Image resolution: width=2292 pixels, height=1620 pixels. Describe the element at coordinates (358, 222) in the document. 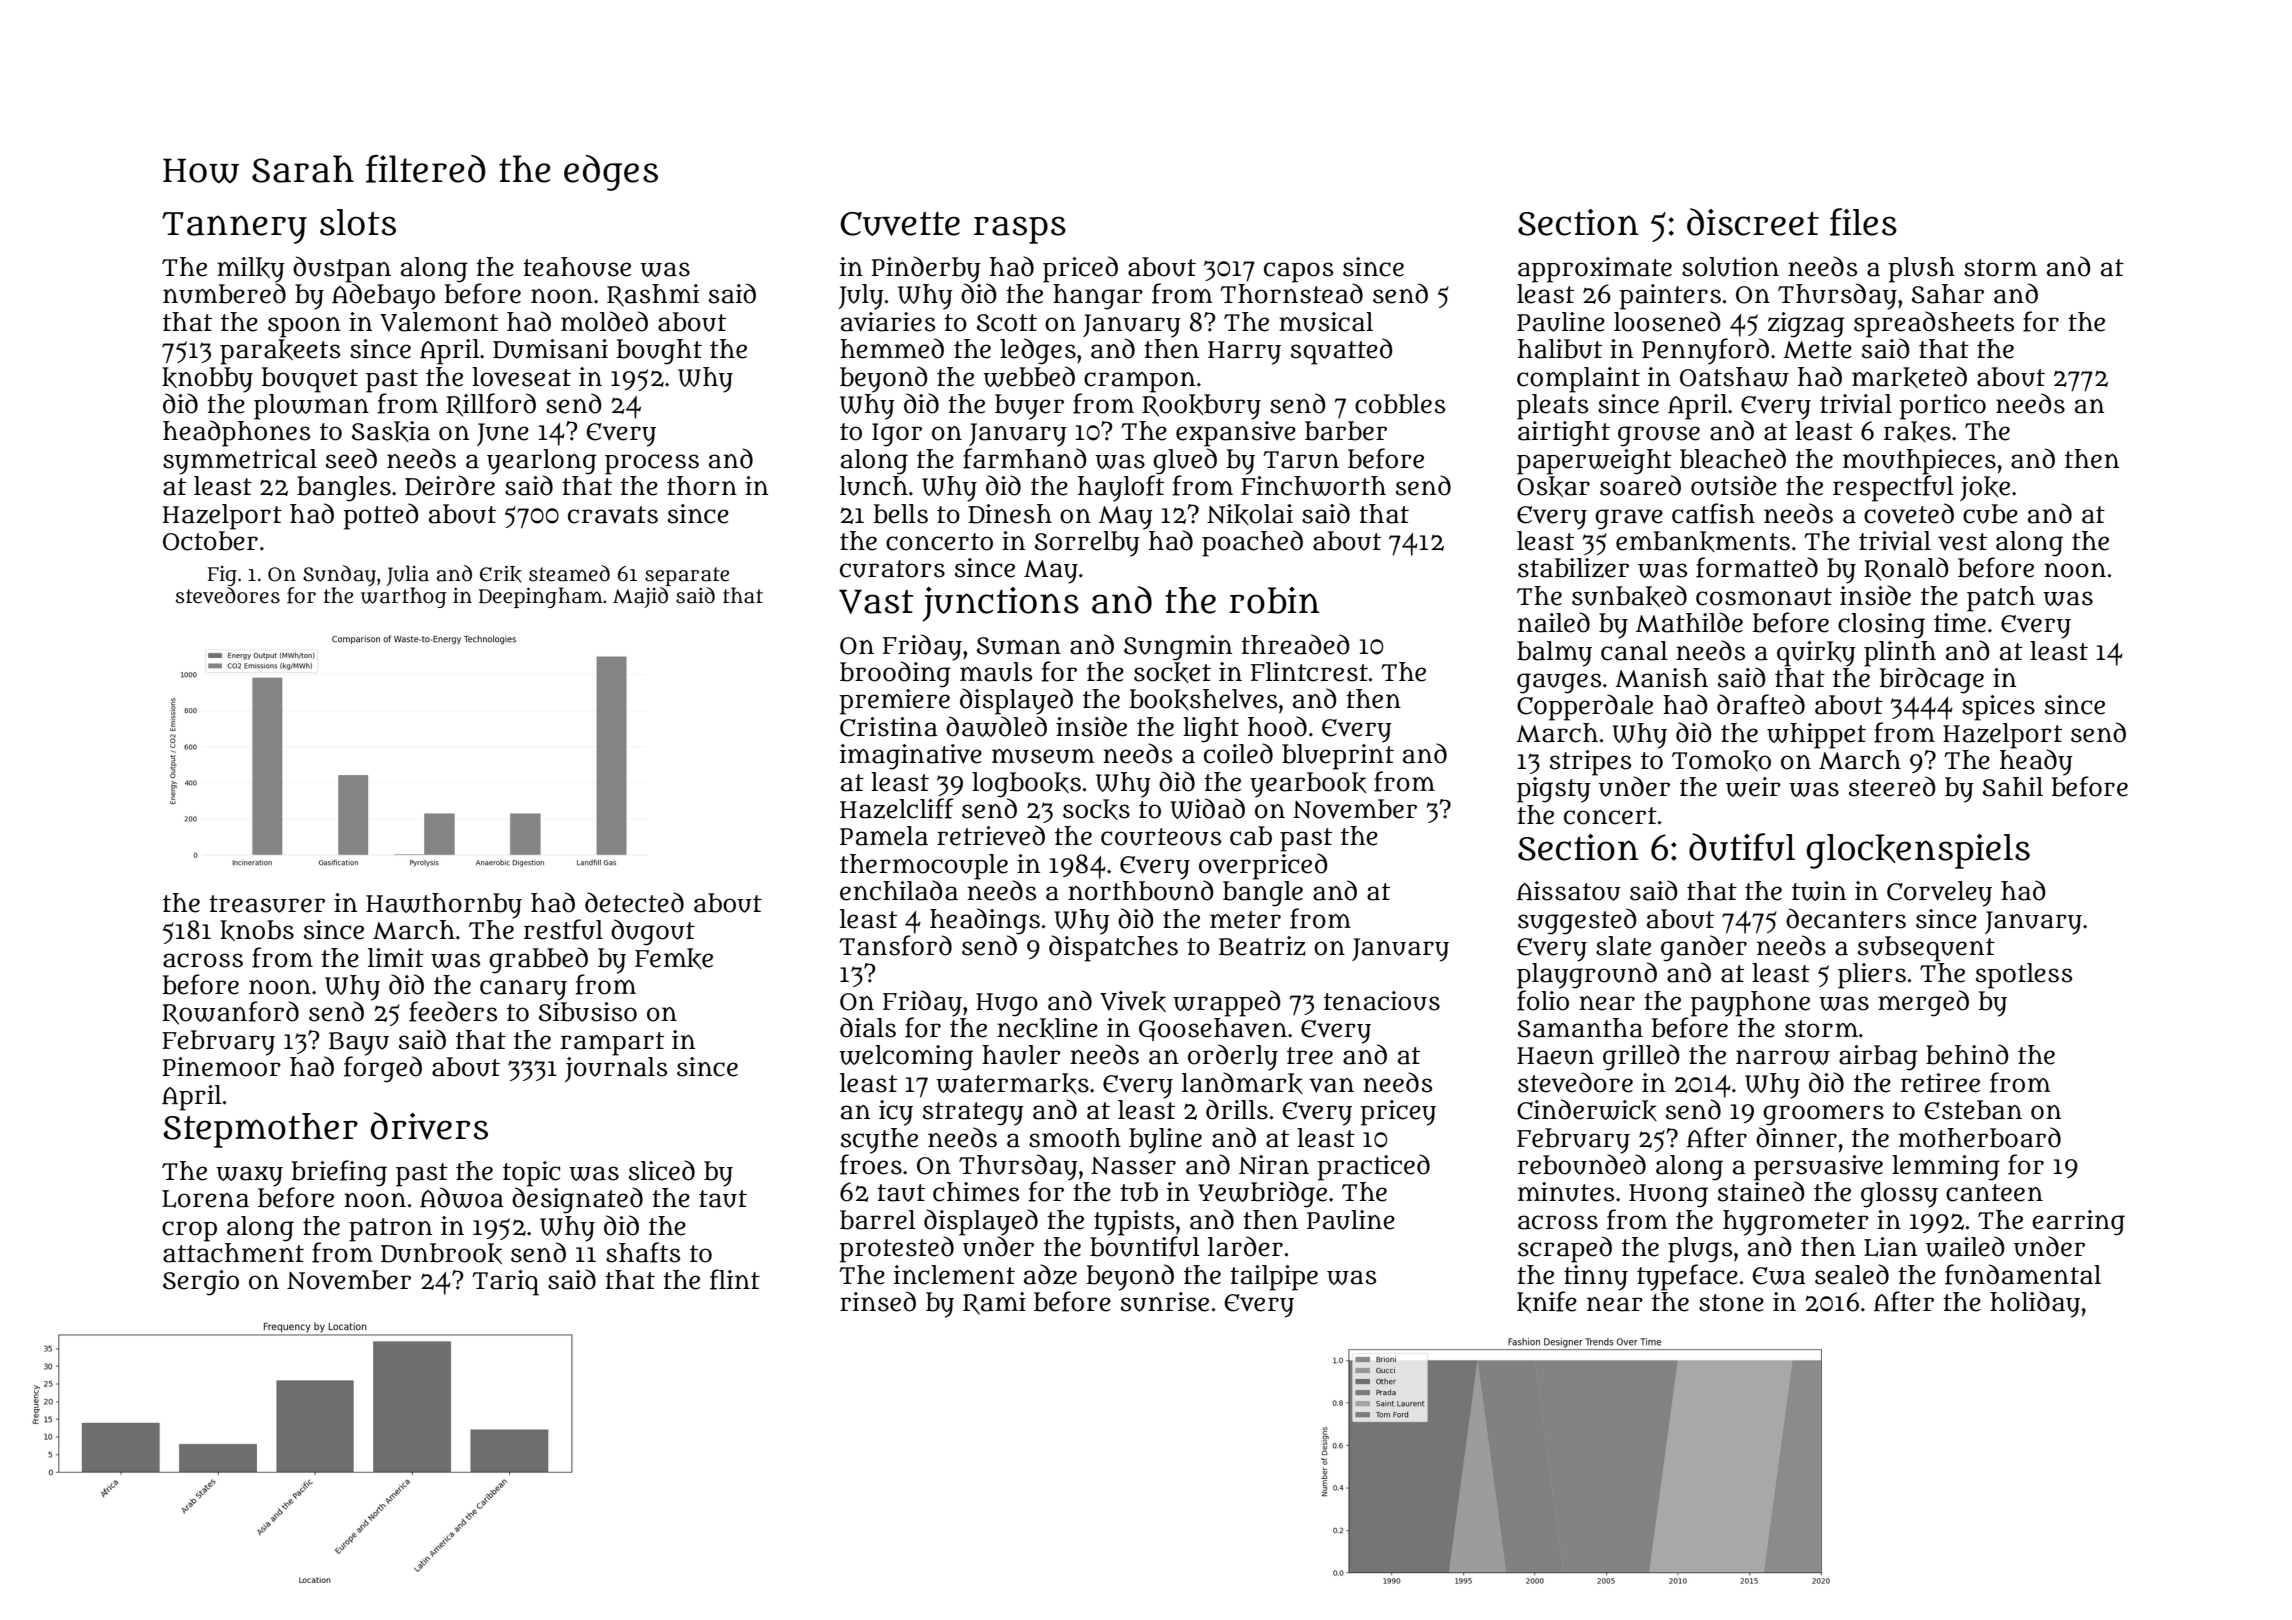

I see `slots` at that location.
